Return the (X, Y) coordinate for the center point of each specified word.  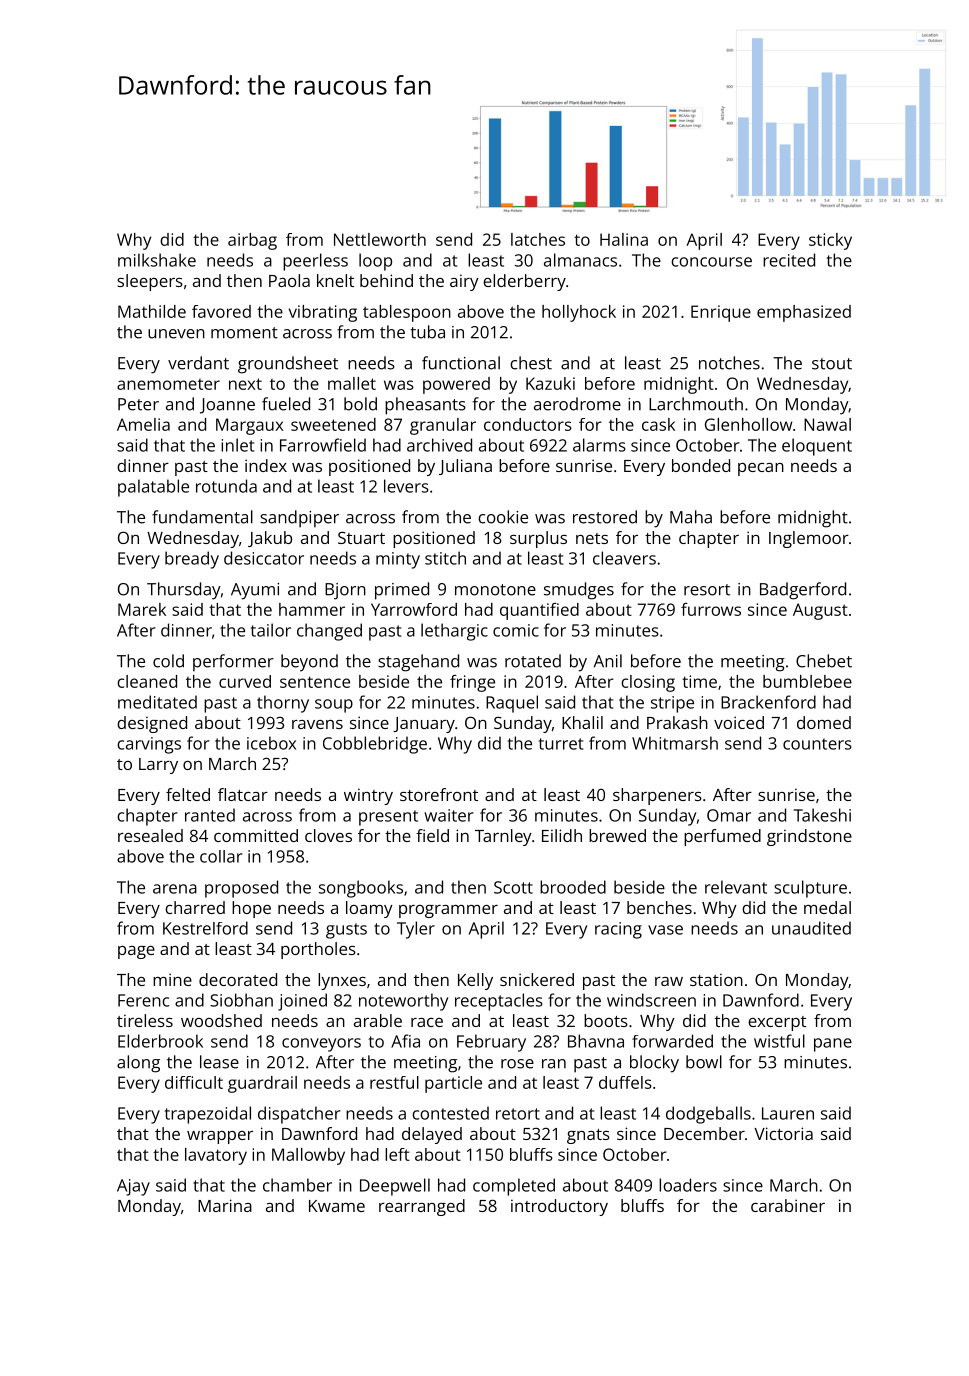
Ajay (133, 1187)
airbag (252, 241)
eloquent (817, 447)
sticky (830, 241)
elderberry (524, 282)
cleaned (147, 681)
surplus (538, 539)
